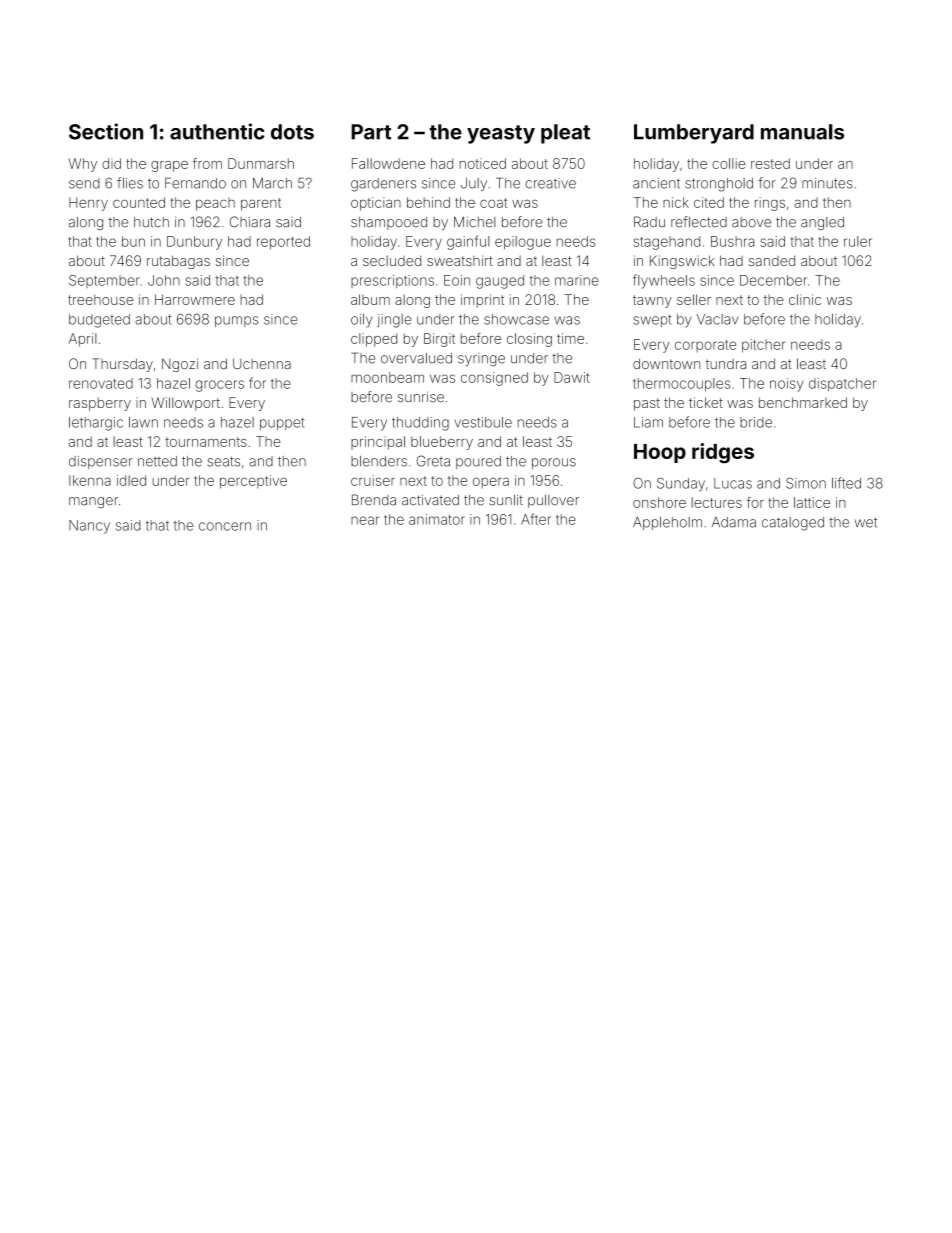 This page has height=1233, width=952. What do you see at coordinates (387, 377) in the page?
I see `moonbeam` at bounding box center [387, 377].
